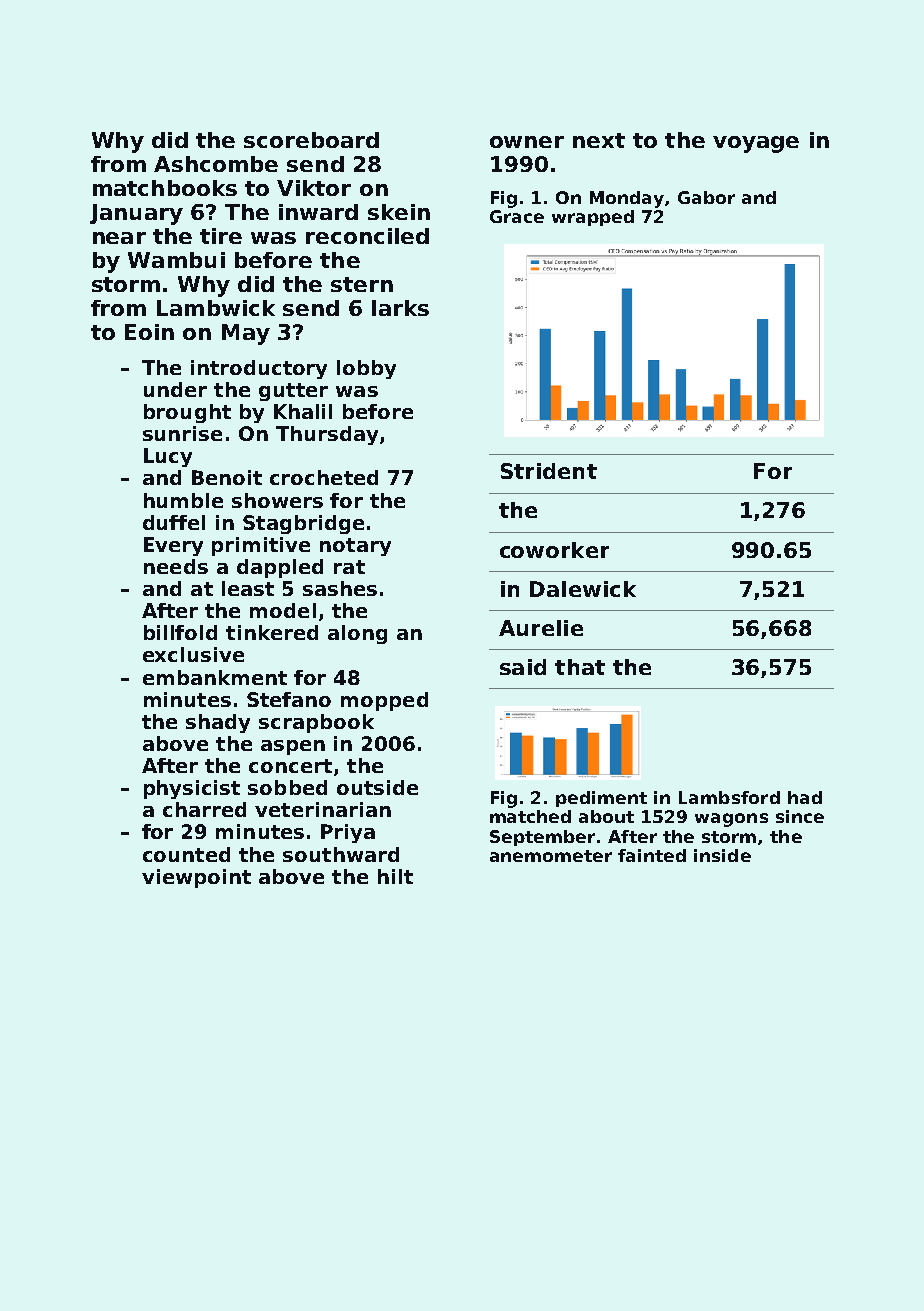 The width and height of the image is (924, 1311). I want to click on notary, so click(355, 547).
